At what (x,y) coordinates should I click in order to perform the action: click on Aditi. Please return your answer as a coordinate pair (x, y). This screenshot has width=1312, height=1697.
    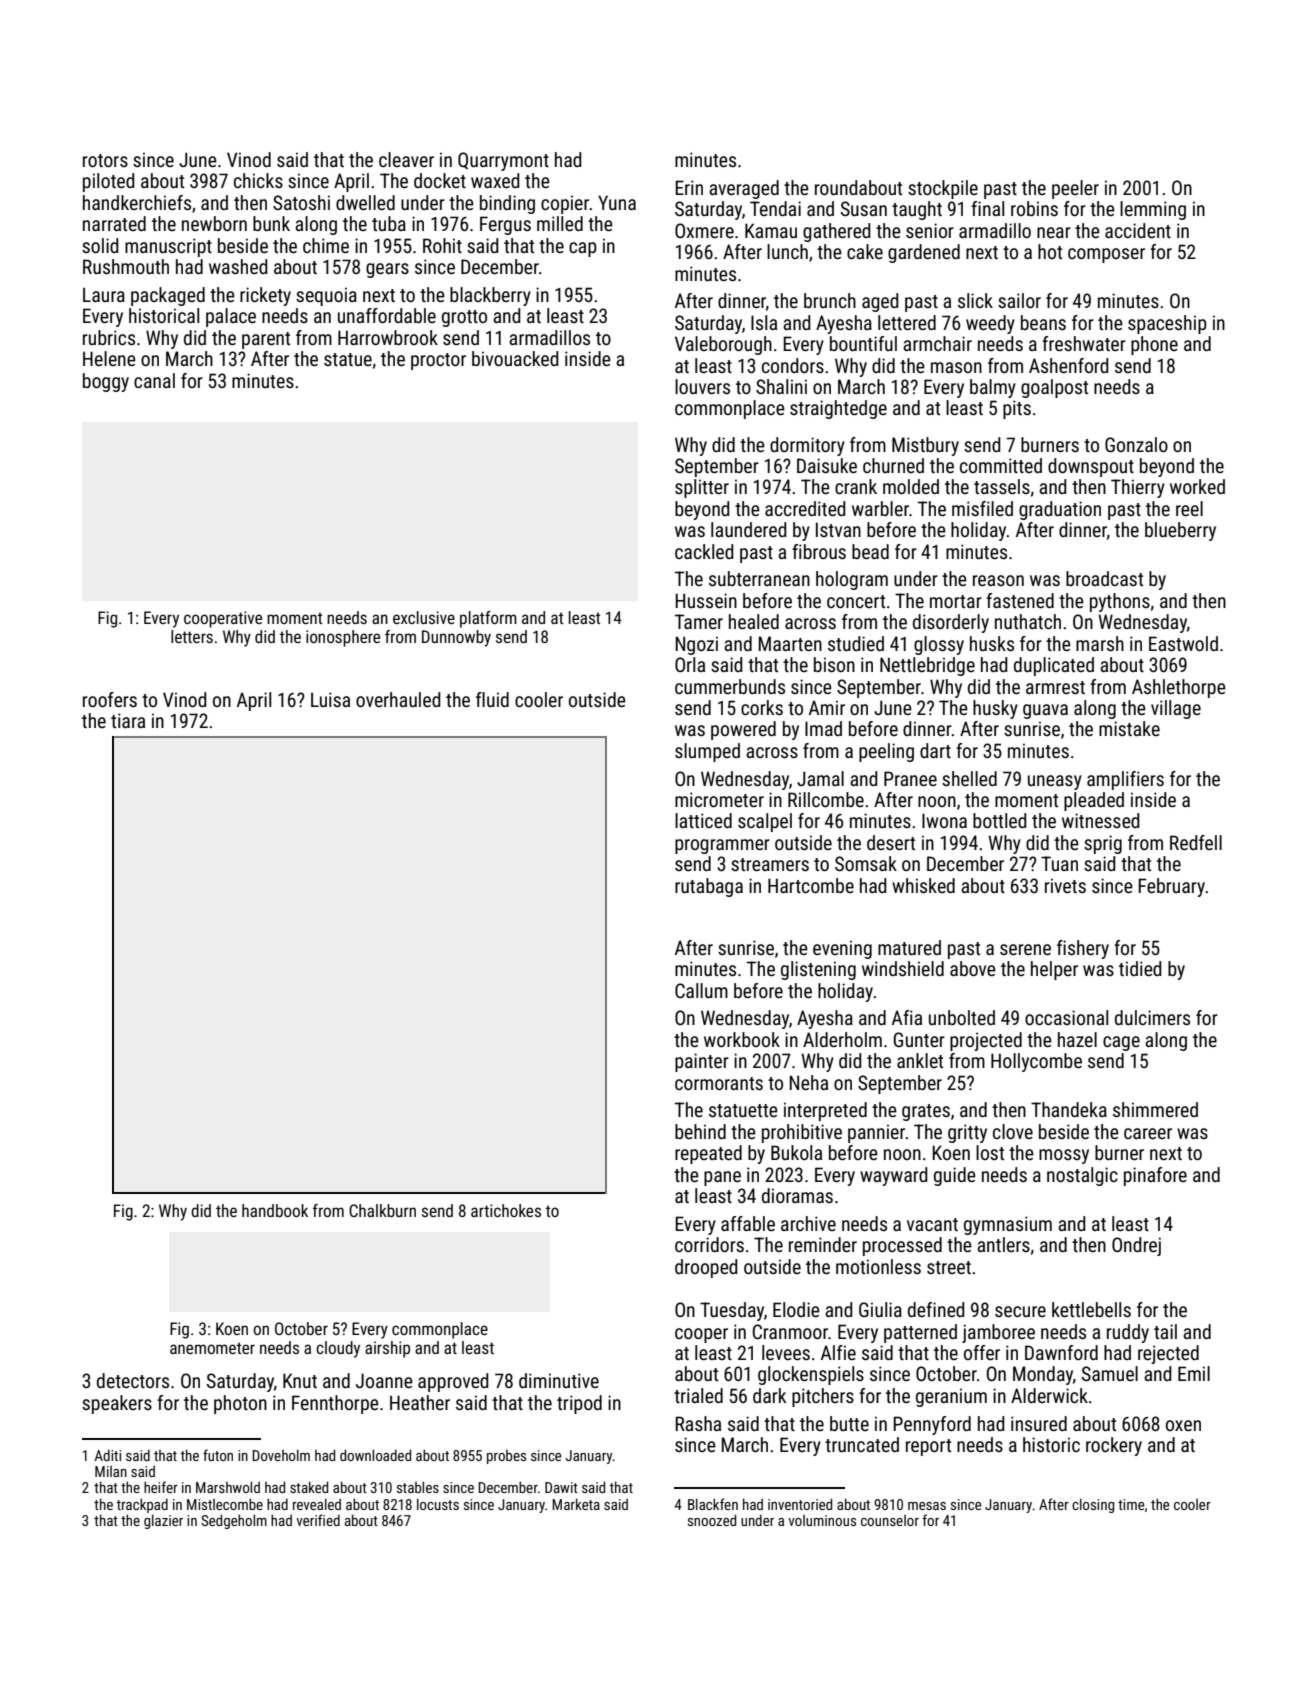
    Looking at the image, I should click on (107, 1455).
